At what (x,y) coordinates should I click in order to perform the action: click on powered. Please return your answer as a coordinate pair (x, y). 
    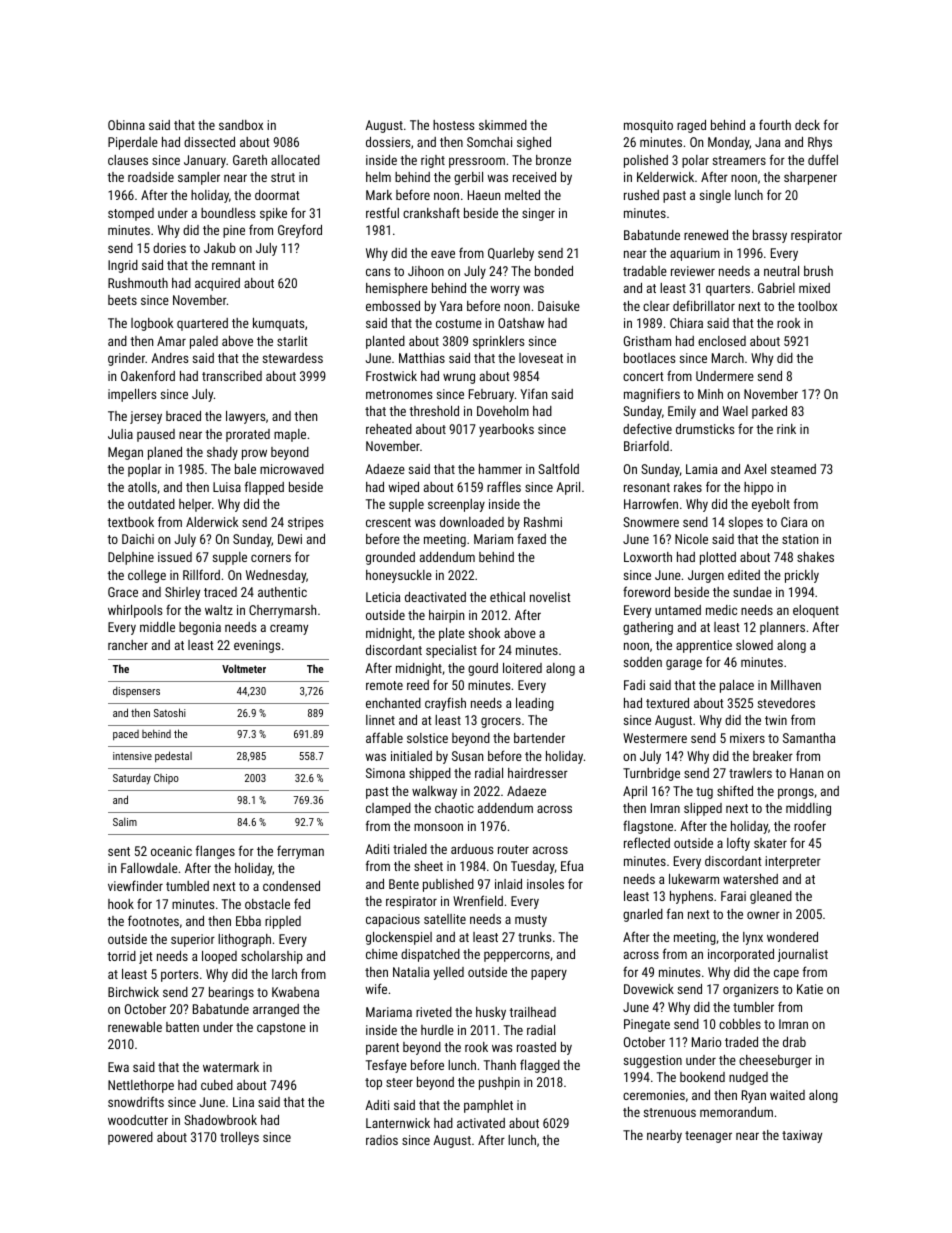
    Looking at the image, I should click on (130, 1138).
